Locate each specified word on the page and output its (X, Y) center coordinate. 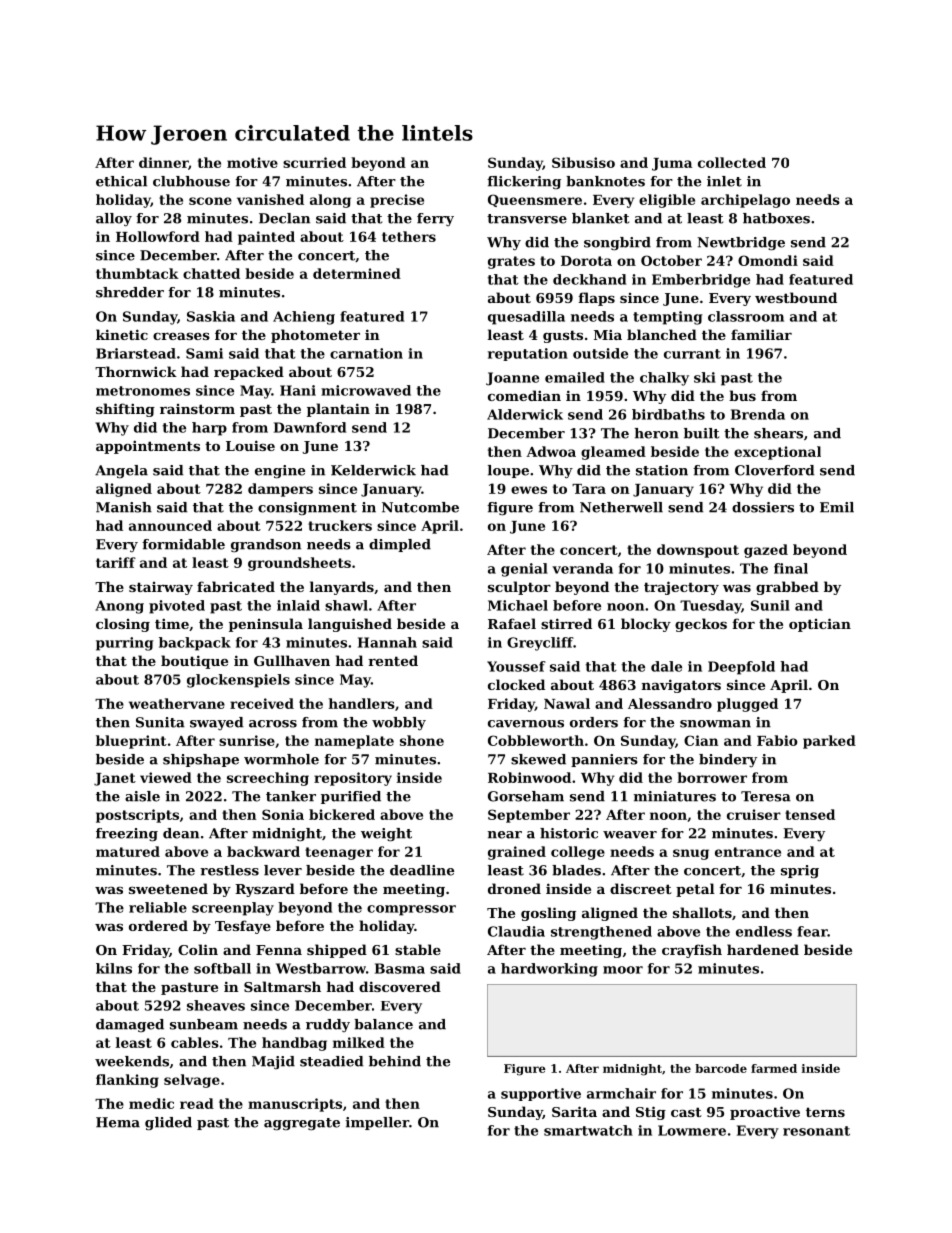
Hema (118, 1122)
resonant (816, 1131)
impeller (377, 1123)
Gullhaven (292, 660)
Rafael (512, 623)
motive (252, 162)
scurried (314, 162)
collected (732, 162)
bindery (728, 760)
